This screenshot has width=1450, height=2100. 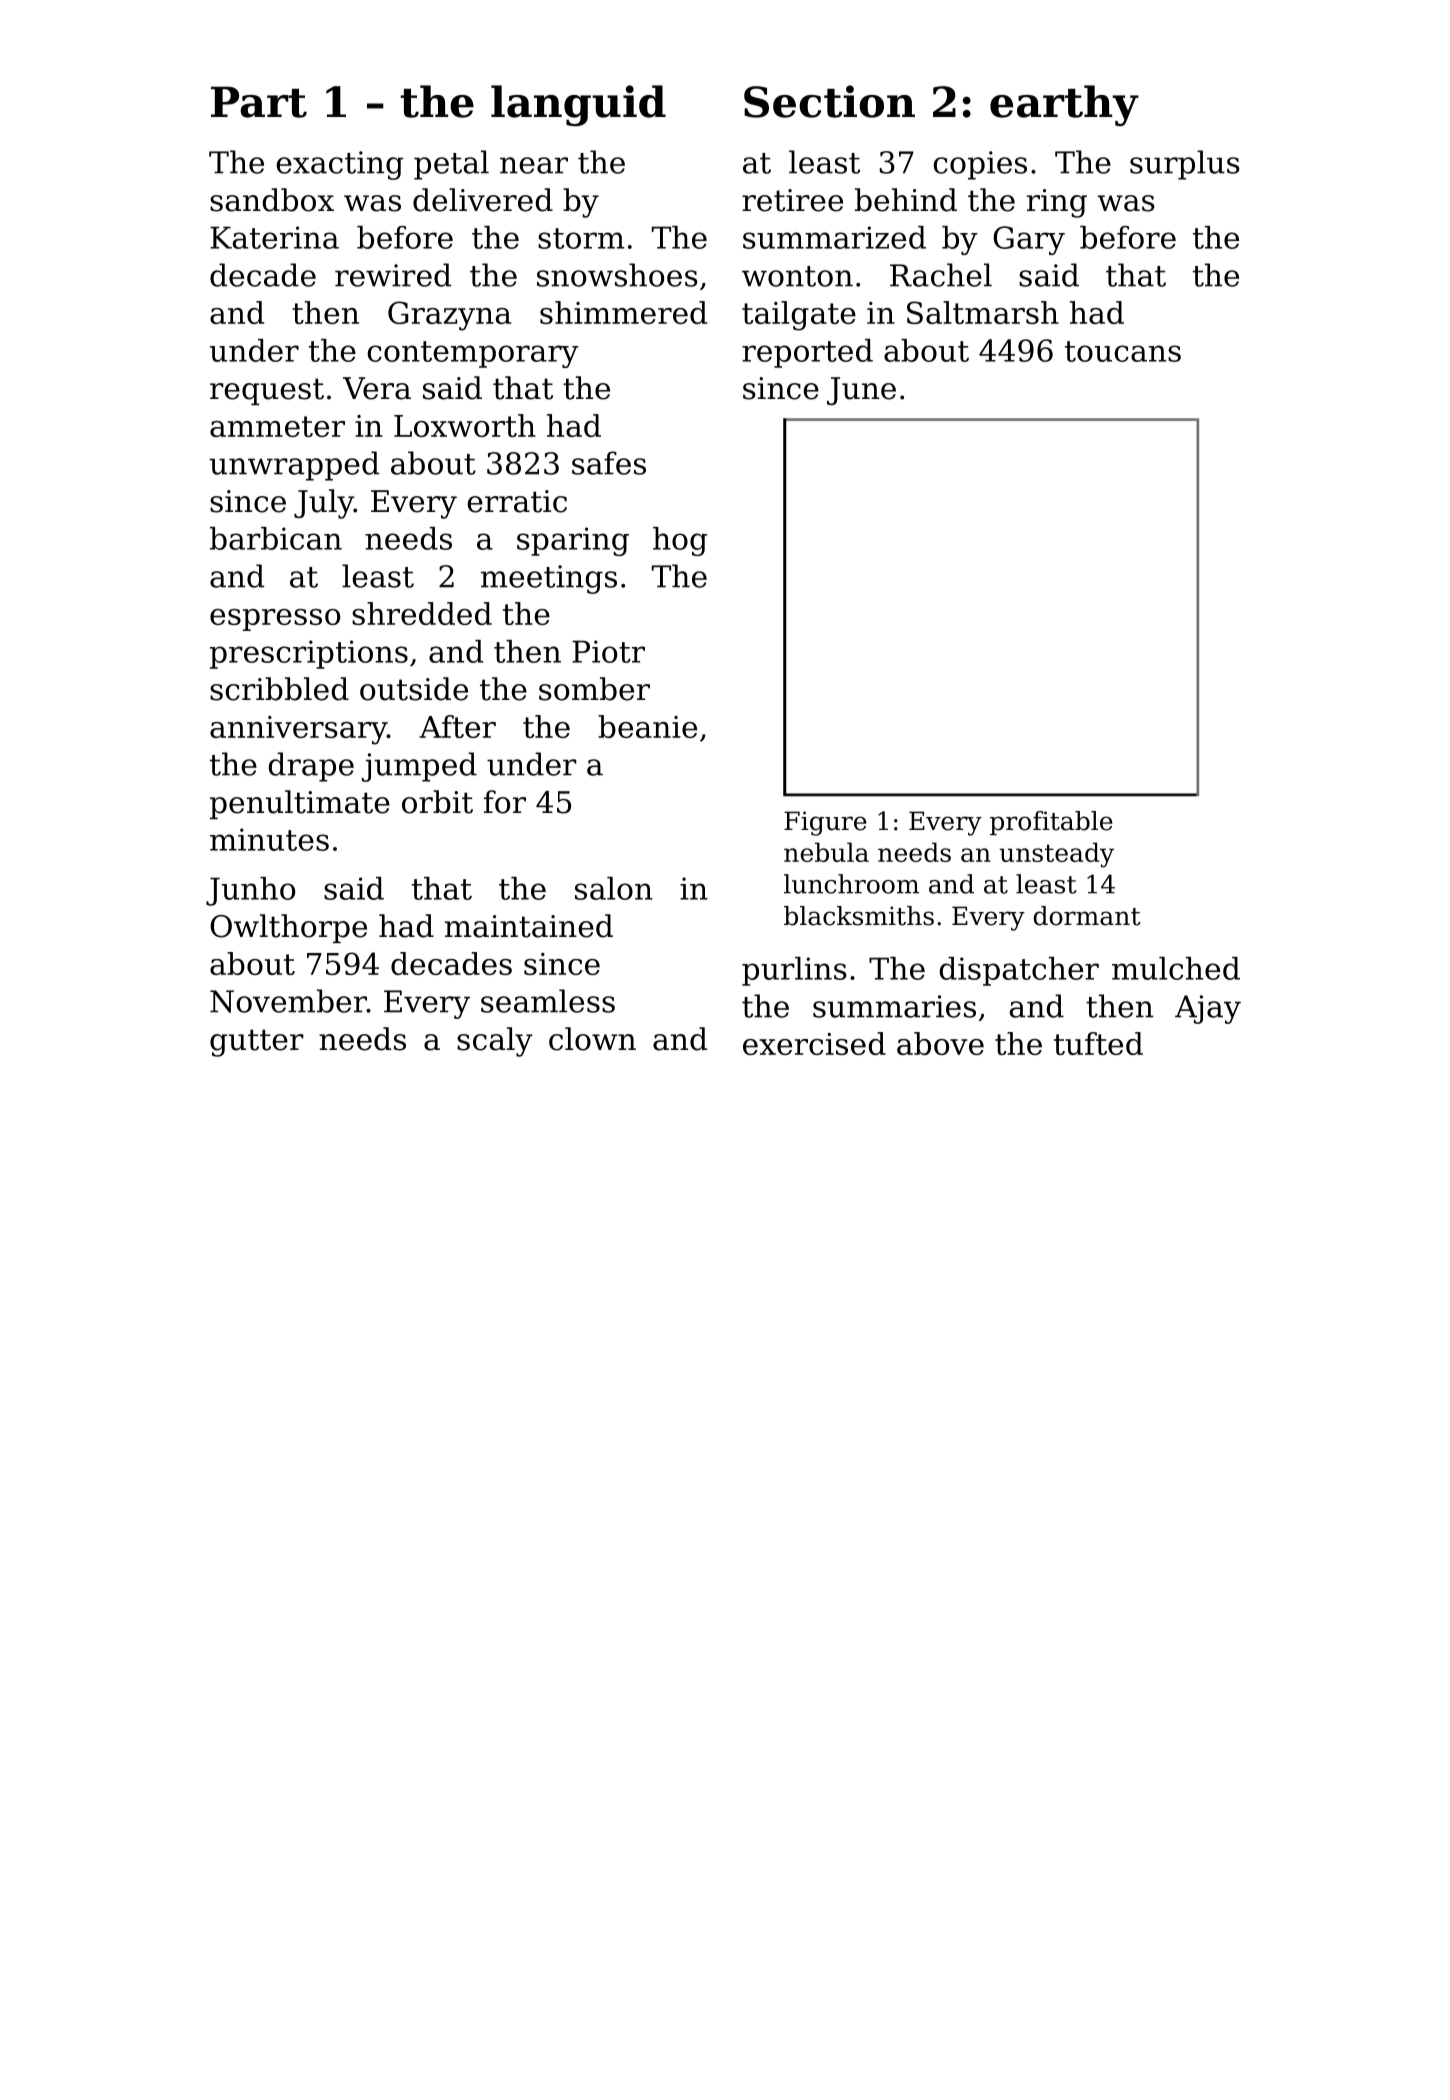 I want to click on summarized, so click(x=834, y=237).
